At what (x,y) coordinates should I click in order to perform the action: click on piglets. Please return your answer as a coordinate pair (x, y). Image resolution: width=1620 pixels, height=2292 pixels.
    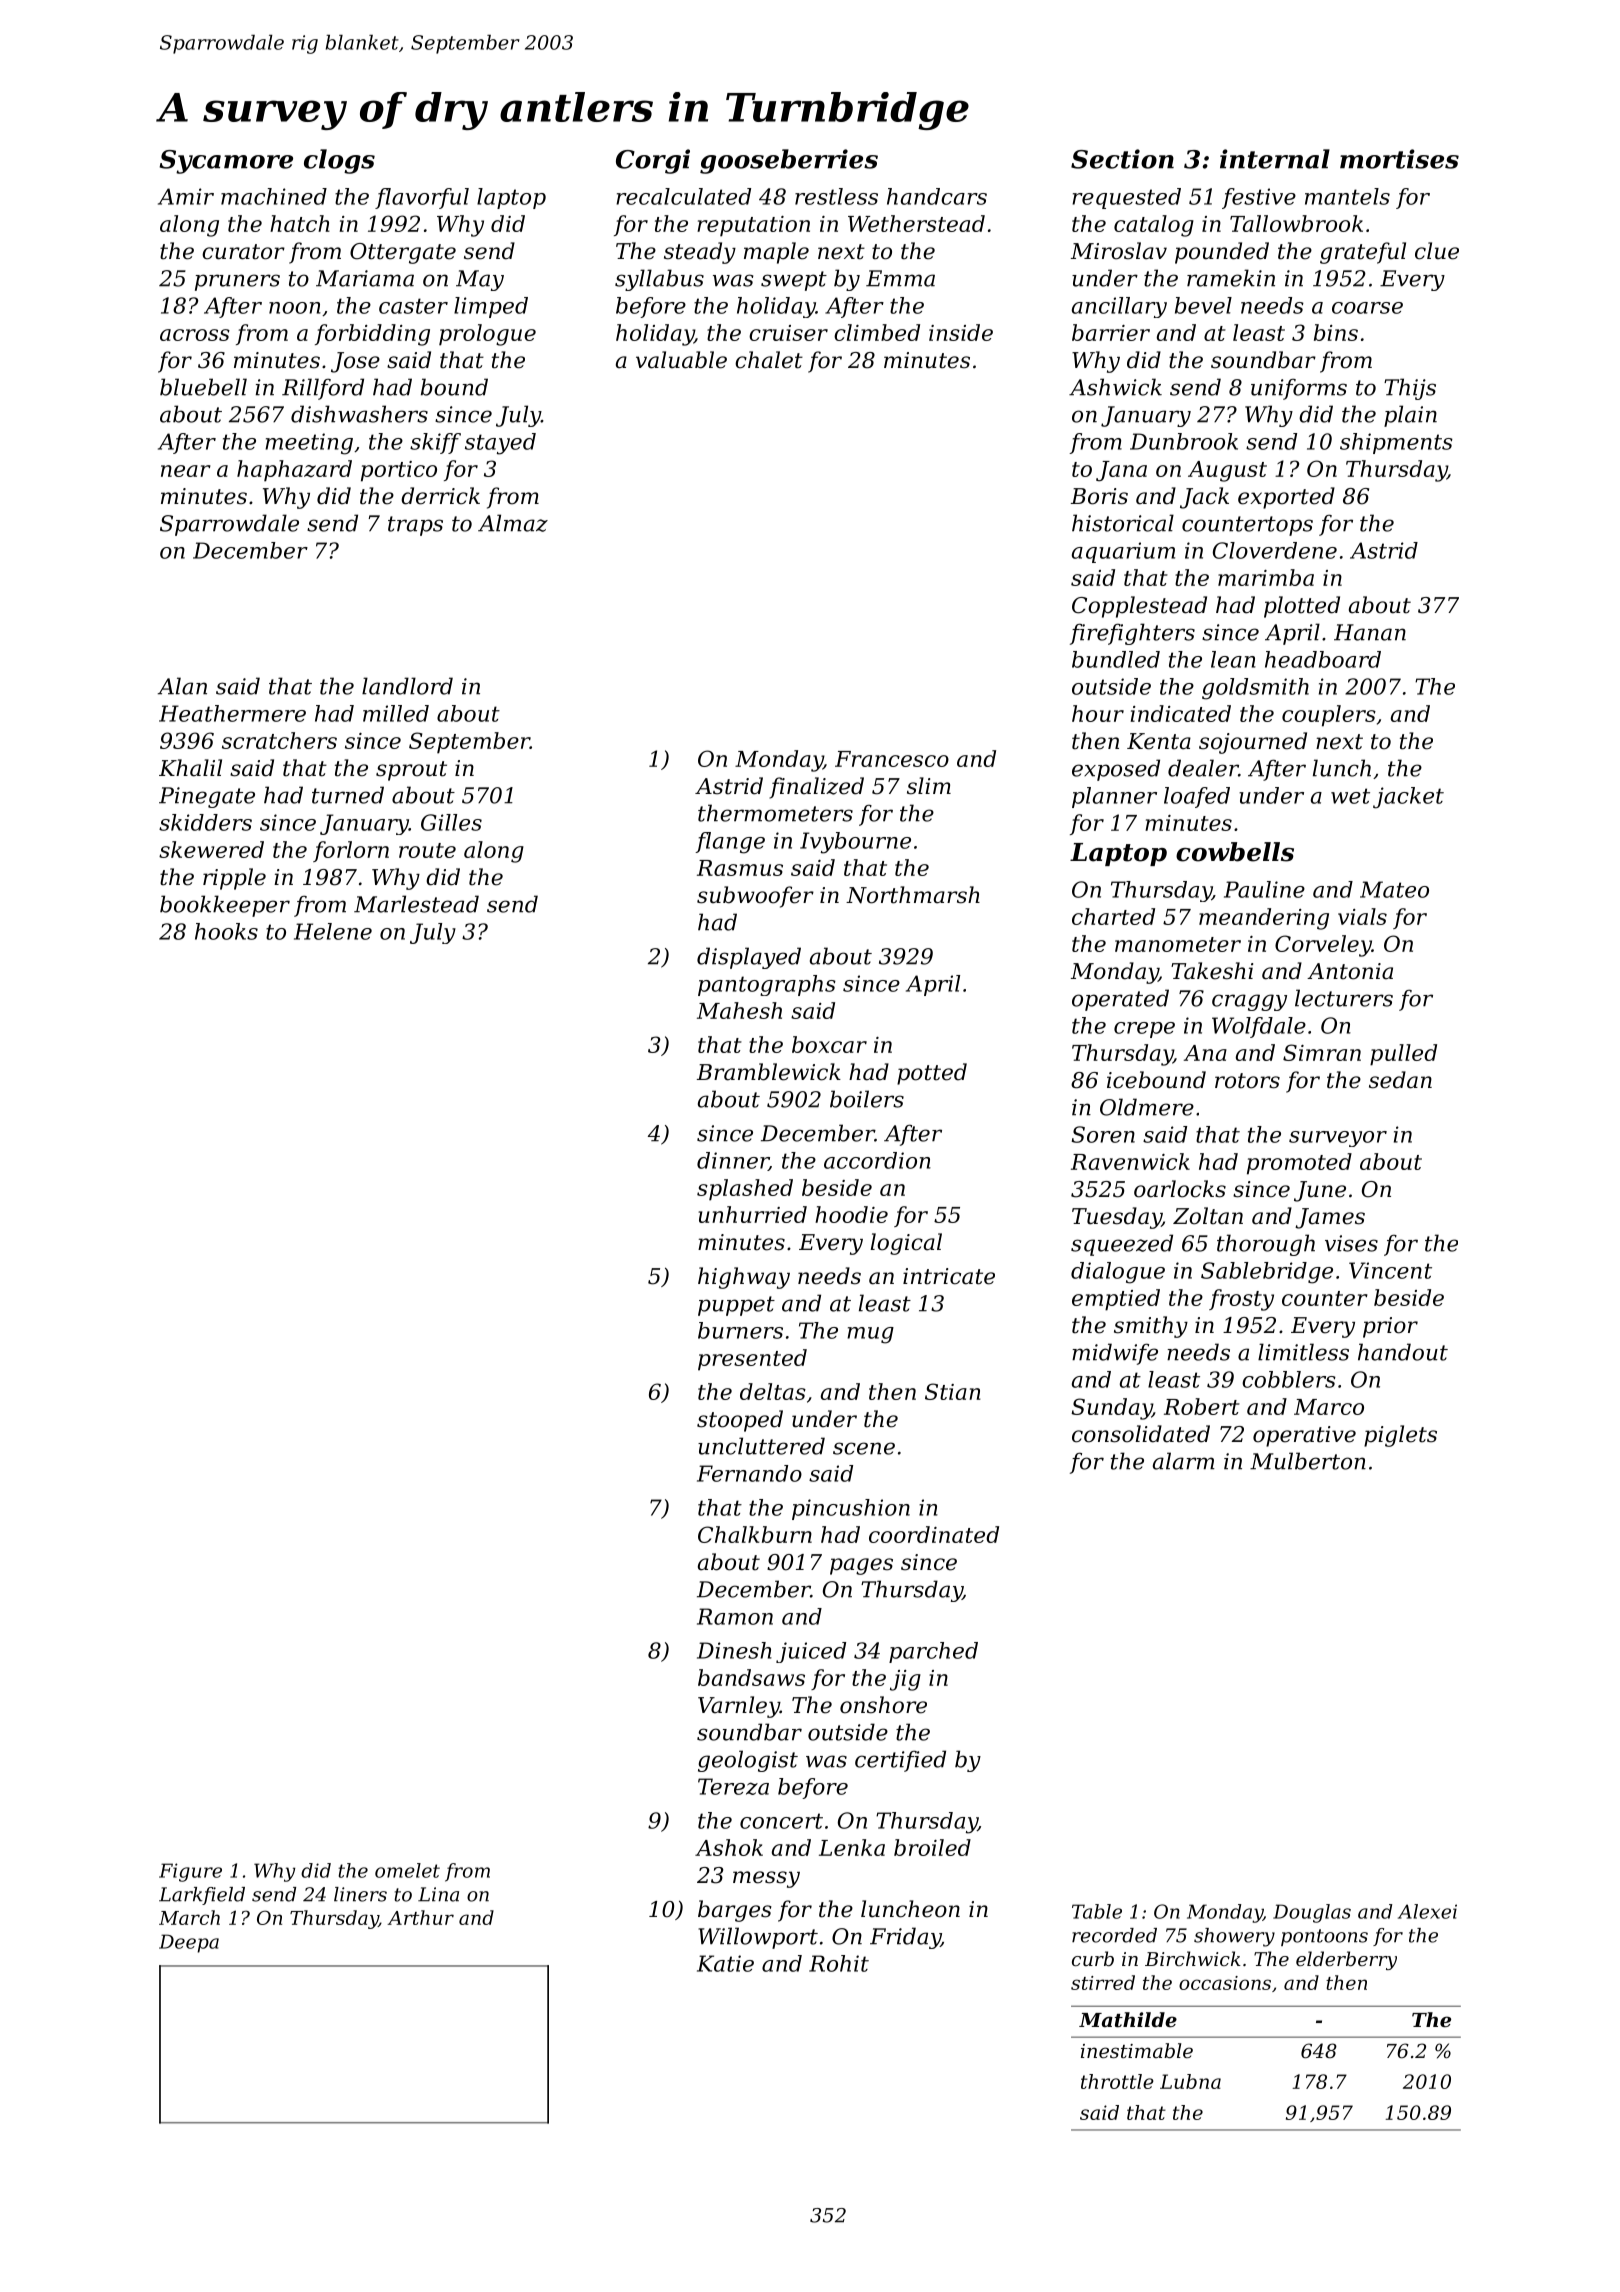
    Looking at the image, I should click on (1400, 1436).
